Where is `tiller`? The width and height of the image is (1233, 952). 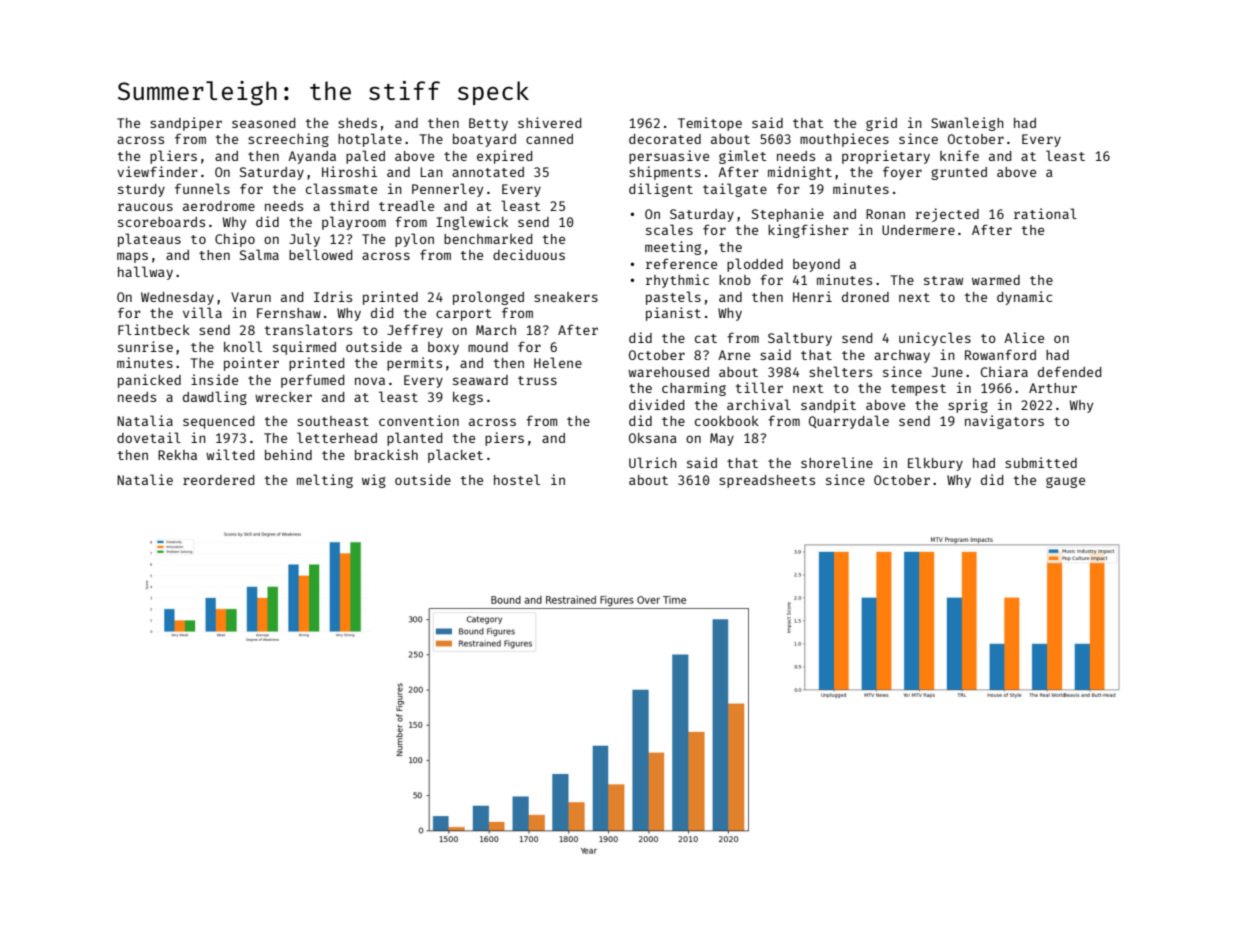
tiller is located at coordinates (759, 387).
